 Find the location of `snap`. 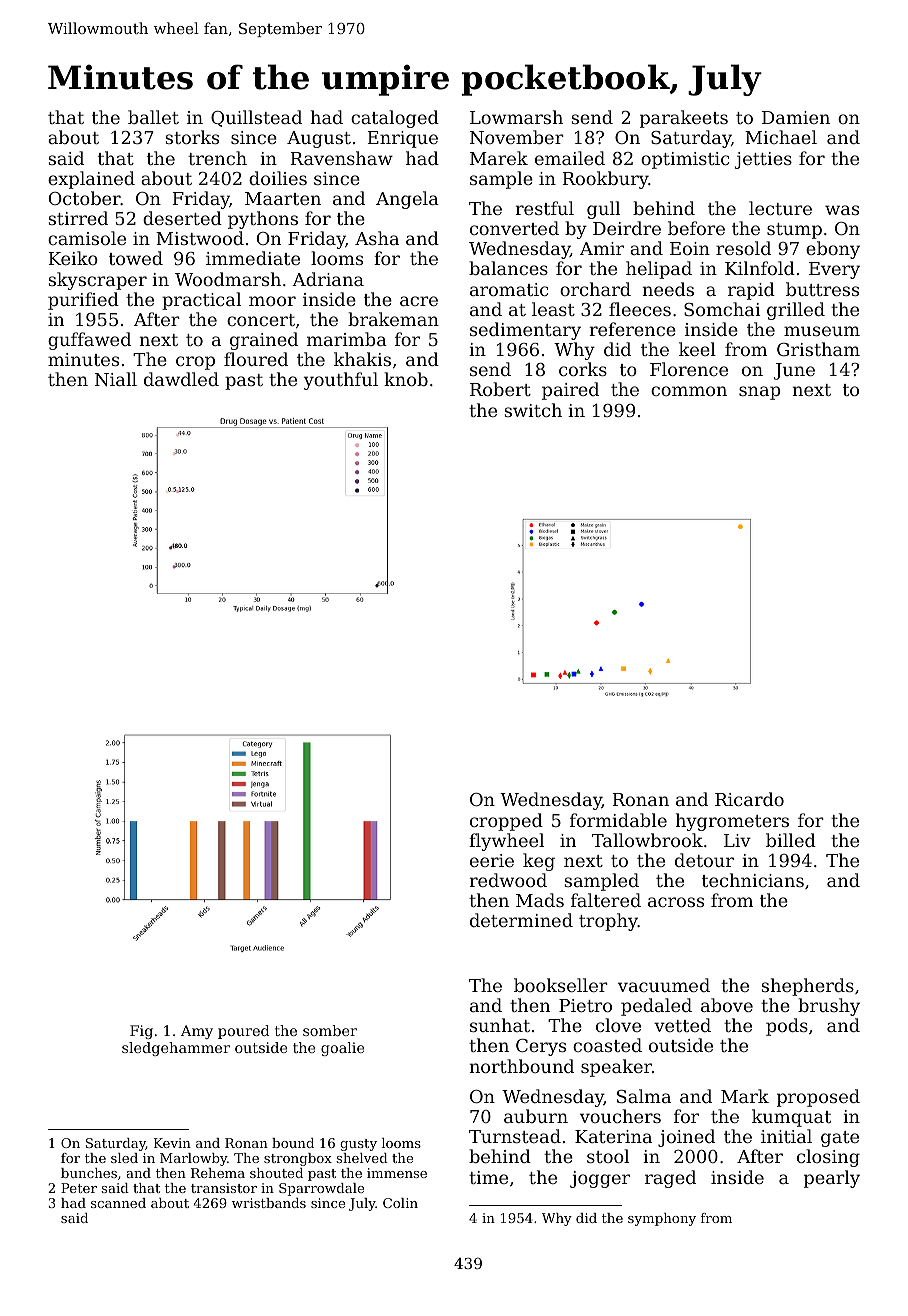

snap is located at coordinates (760, 393).
